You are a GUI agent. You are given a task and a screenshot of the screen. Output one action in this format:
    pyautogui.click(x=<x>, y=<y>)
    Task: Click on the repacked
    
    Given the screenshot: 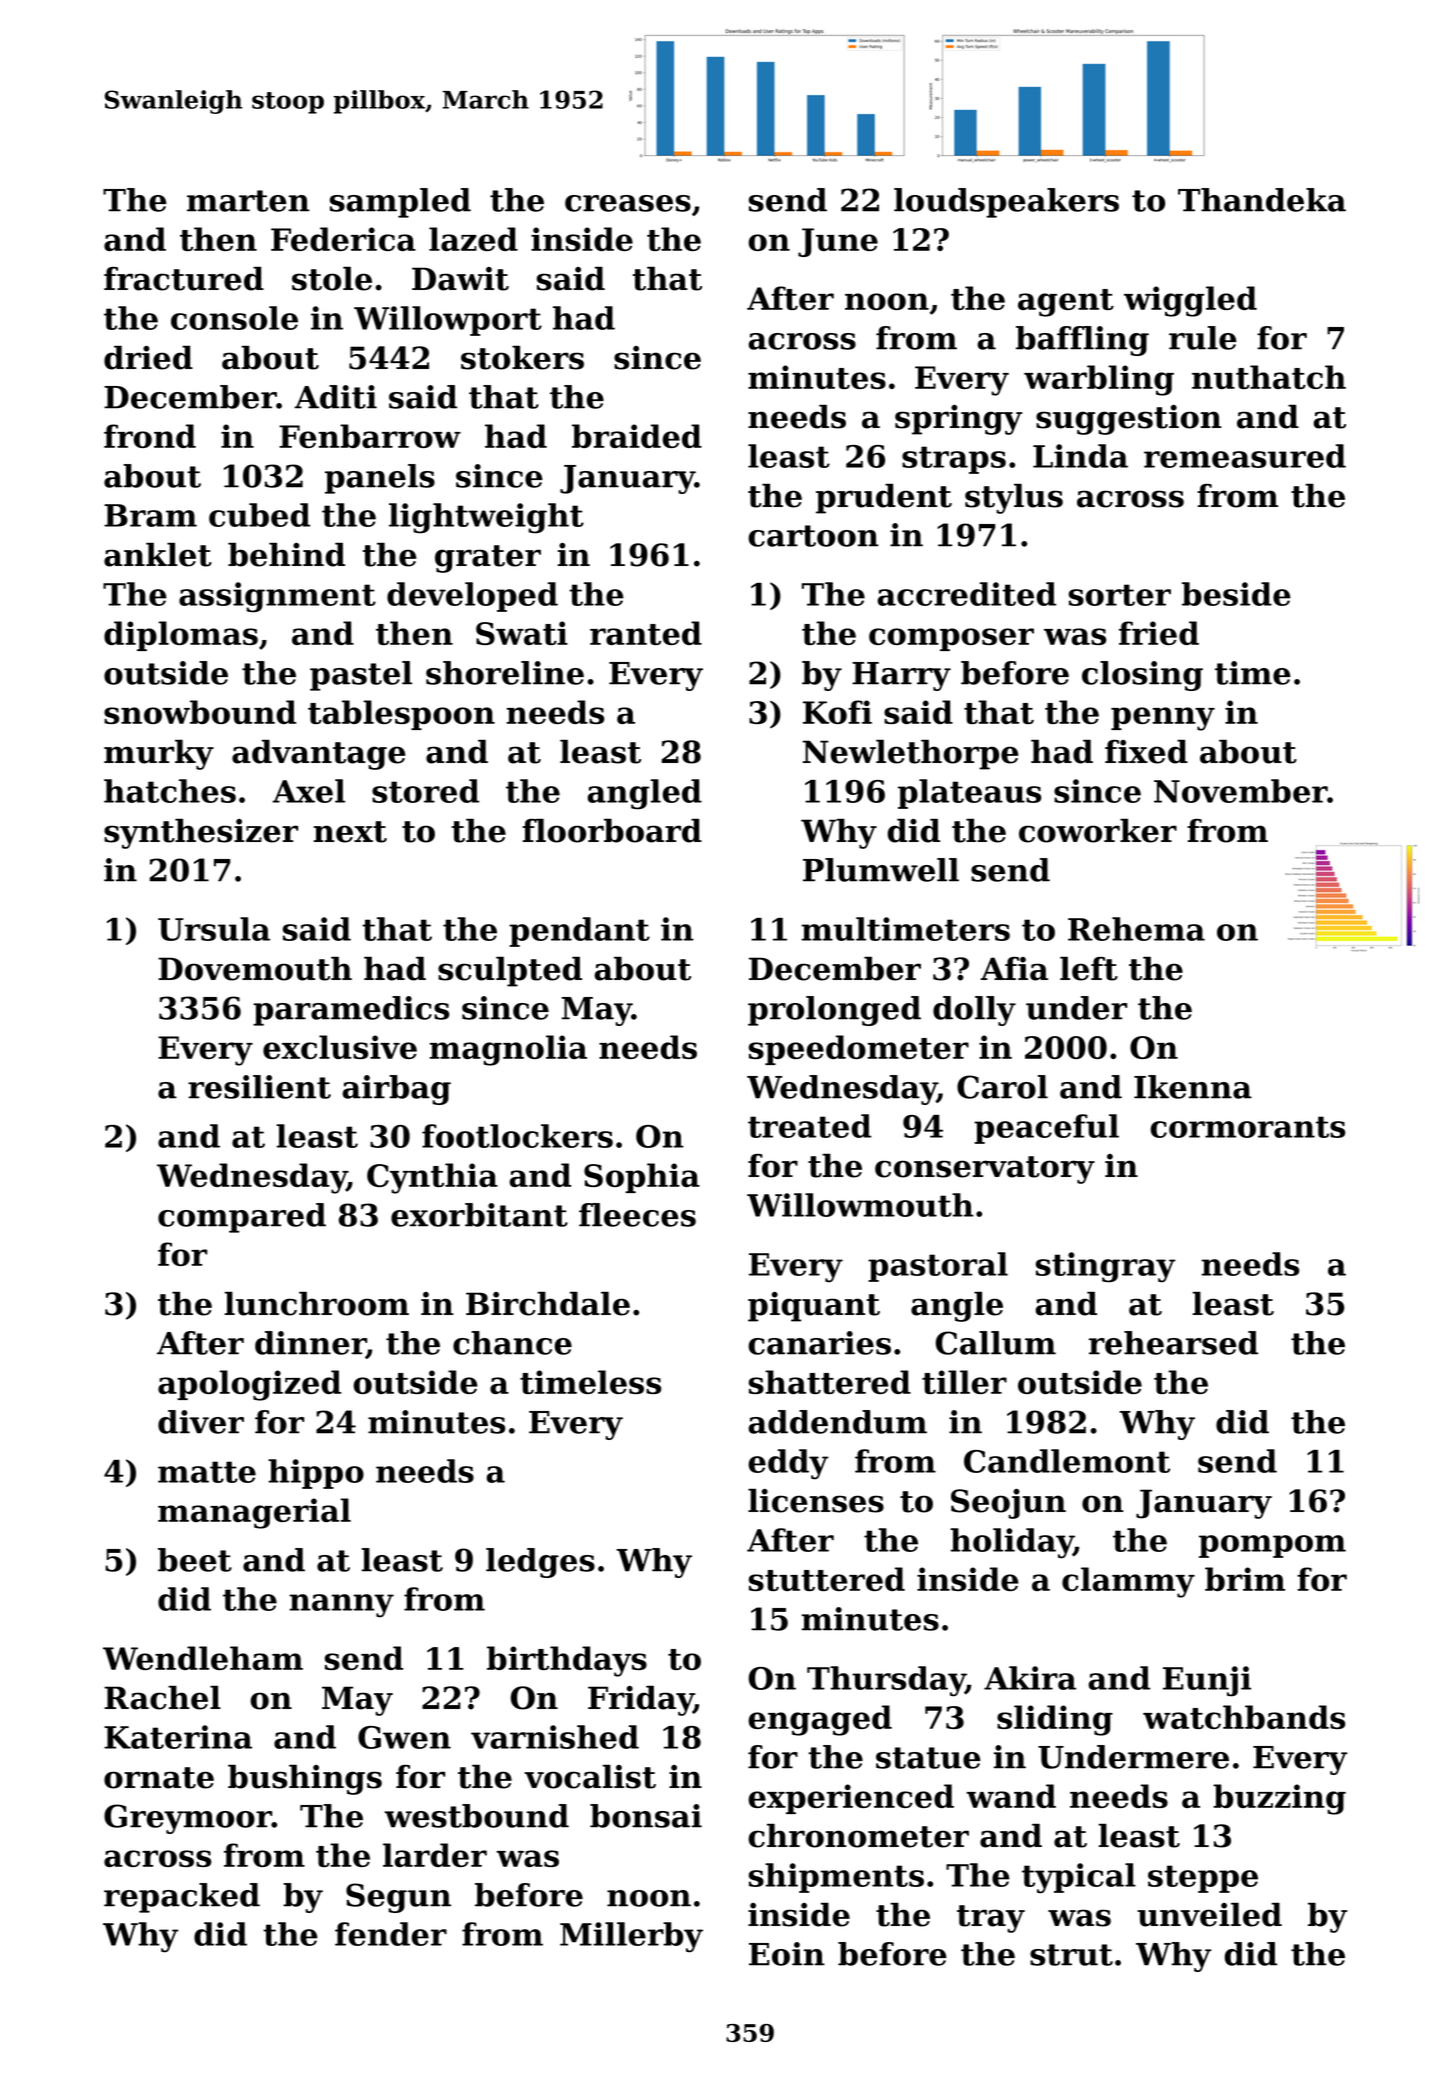 What is the action you would take?
    pyautogui.click(x=182, y=1898)
